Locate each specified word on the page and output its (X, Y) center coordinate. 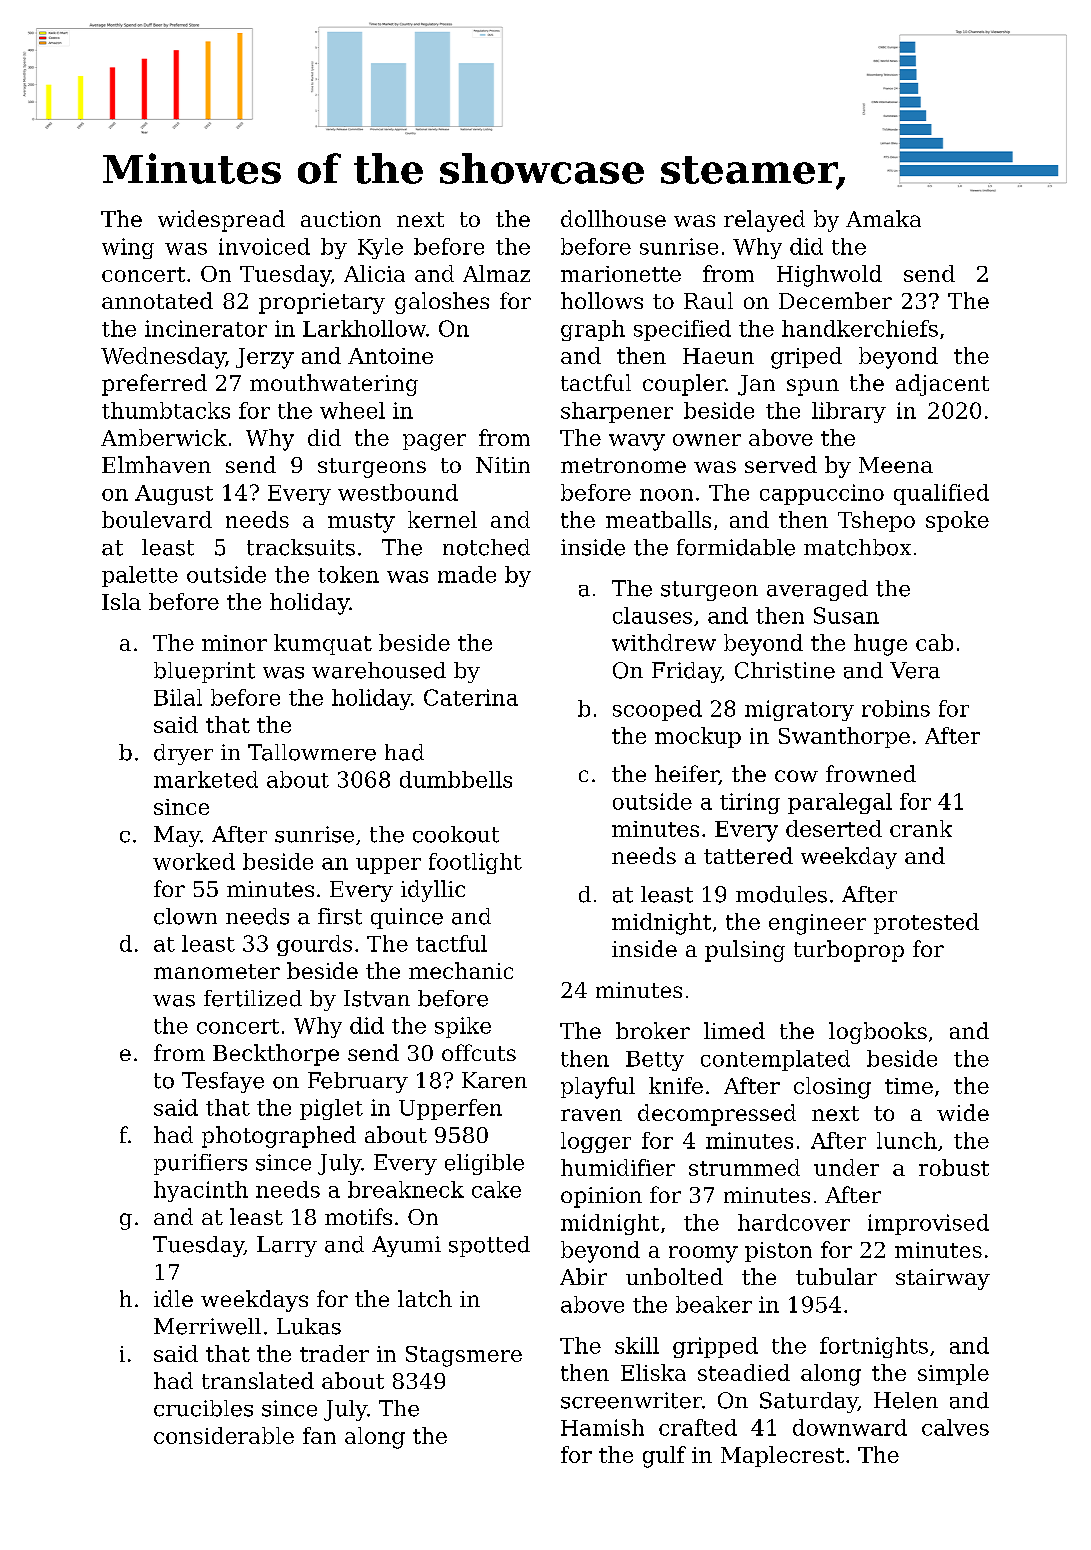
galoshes (442, 303)
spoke (957, 521)
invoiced (264, 246)
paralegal (840, 803)
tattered (748, 855)
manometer (217, 971)
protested (926, 923)
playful (598, 1088)
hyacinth (201, 1191)
